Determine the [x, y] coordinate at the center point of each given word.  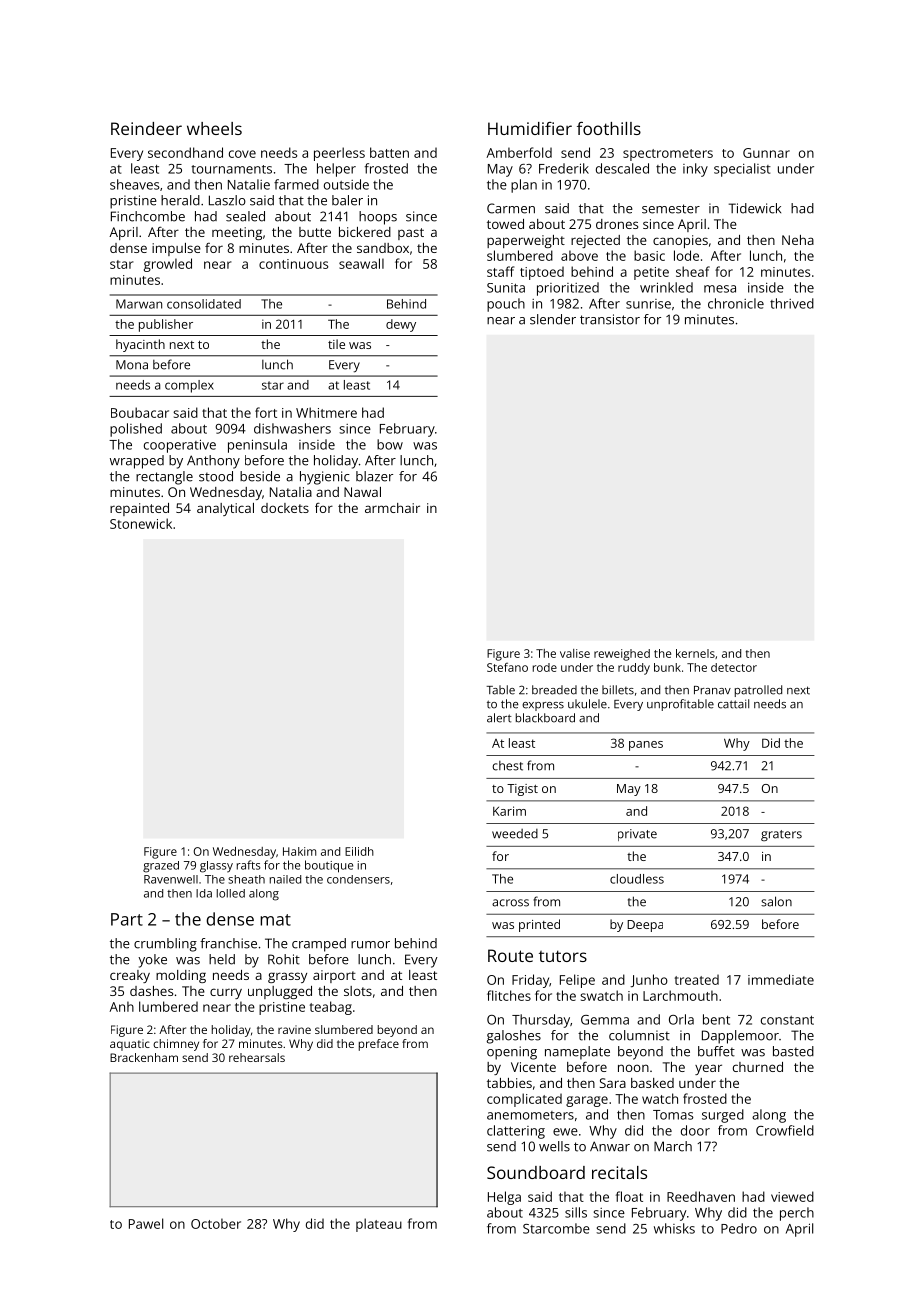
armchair [392, 508]
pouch [506, 305]
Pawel [146, 1223]
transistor [610, 319]
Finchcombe [148, 216]
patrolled [758, 691]
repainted [139, 509]
